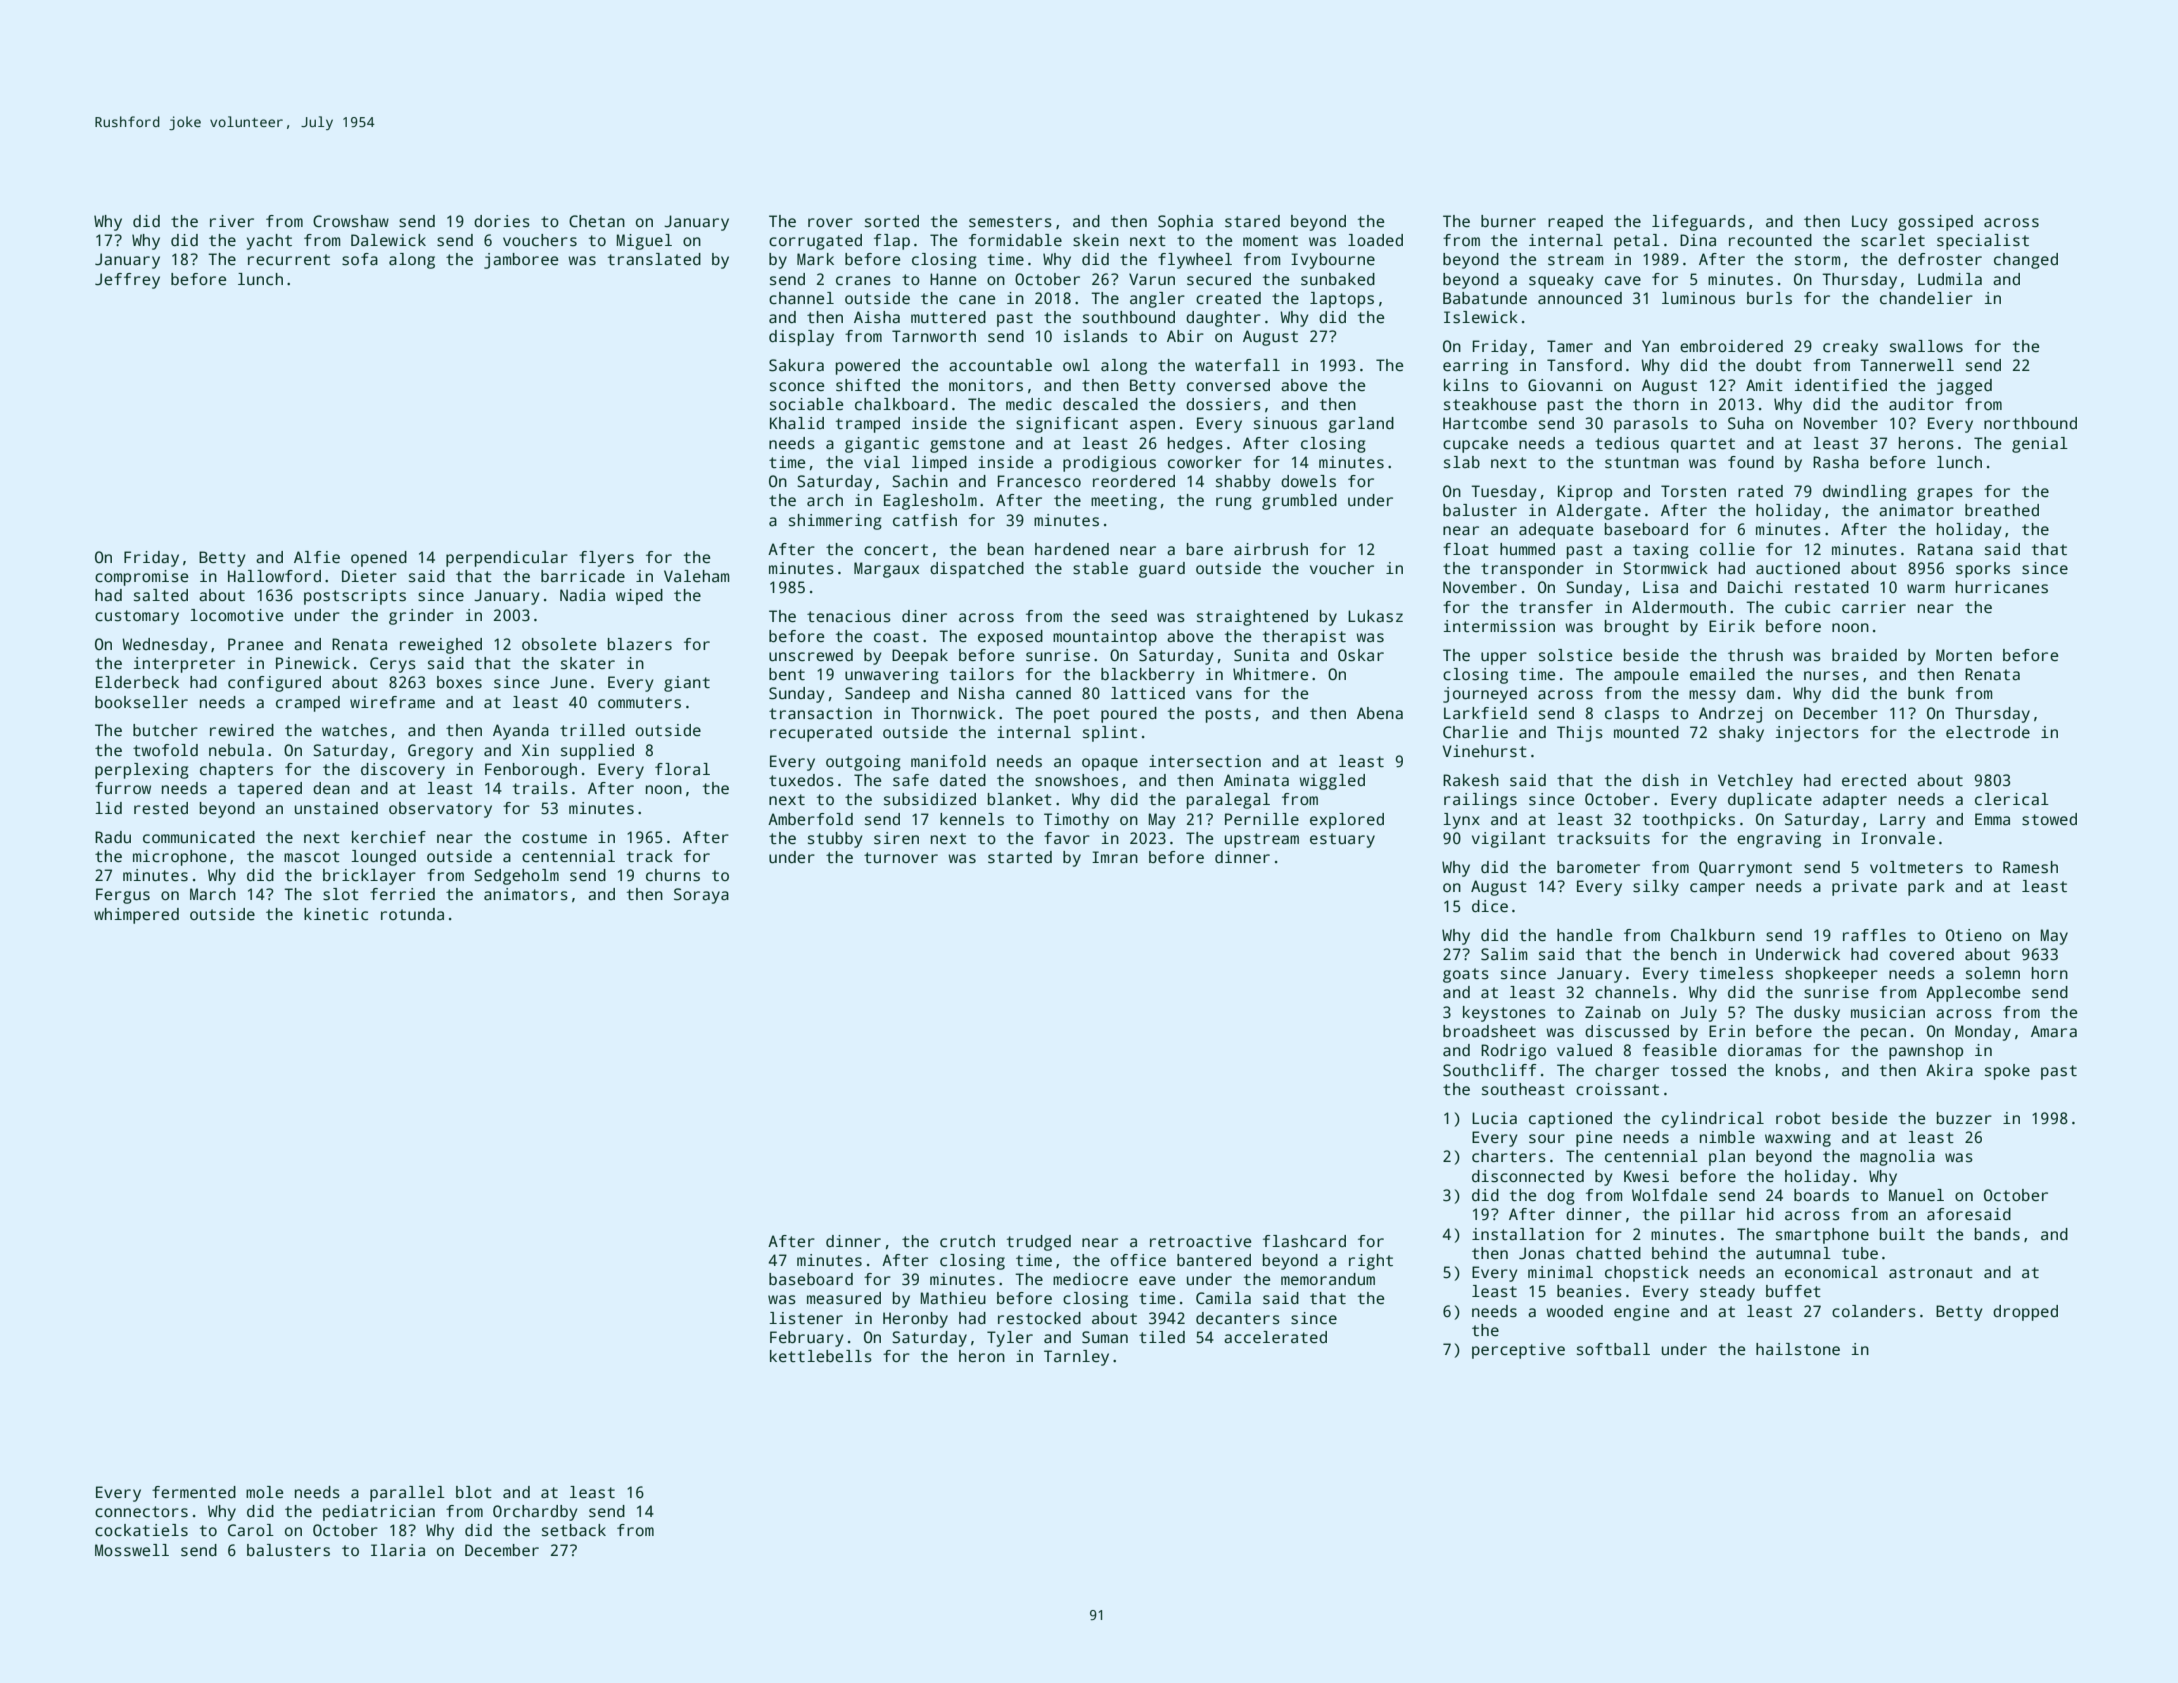 The width and height of the image is (2178, 1683). What do you see at coordinates (360, 259) in the image?
I see `sofa` at bounding box center [360, 259].
